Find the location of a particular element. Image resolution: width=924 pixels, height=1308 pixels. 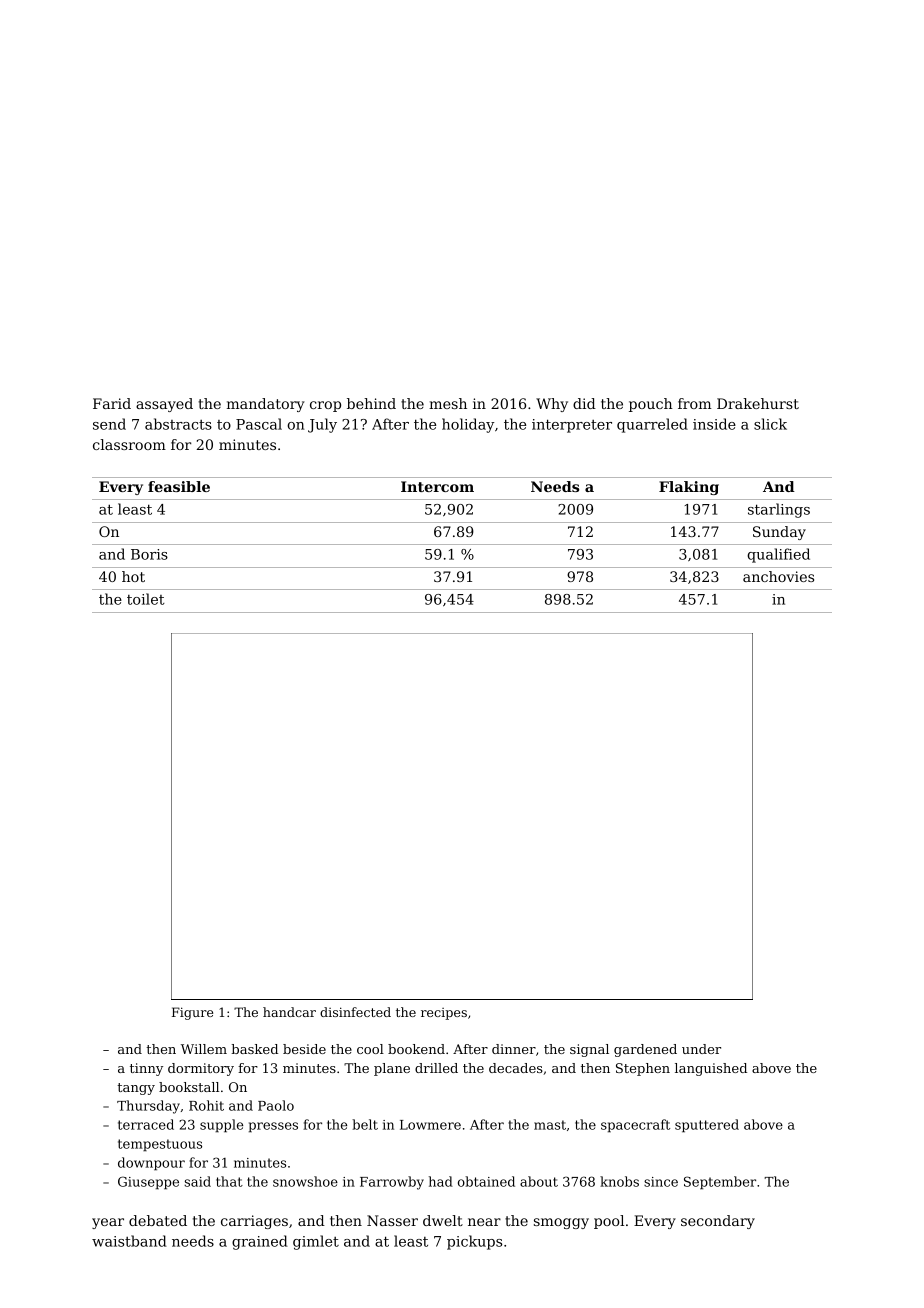

anchovies is located at coordinates (778, 576).
